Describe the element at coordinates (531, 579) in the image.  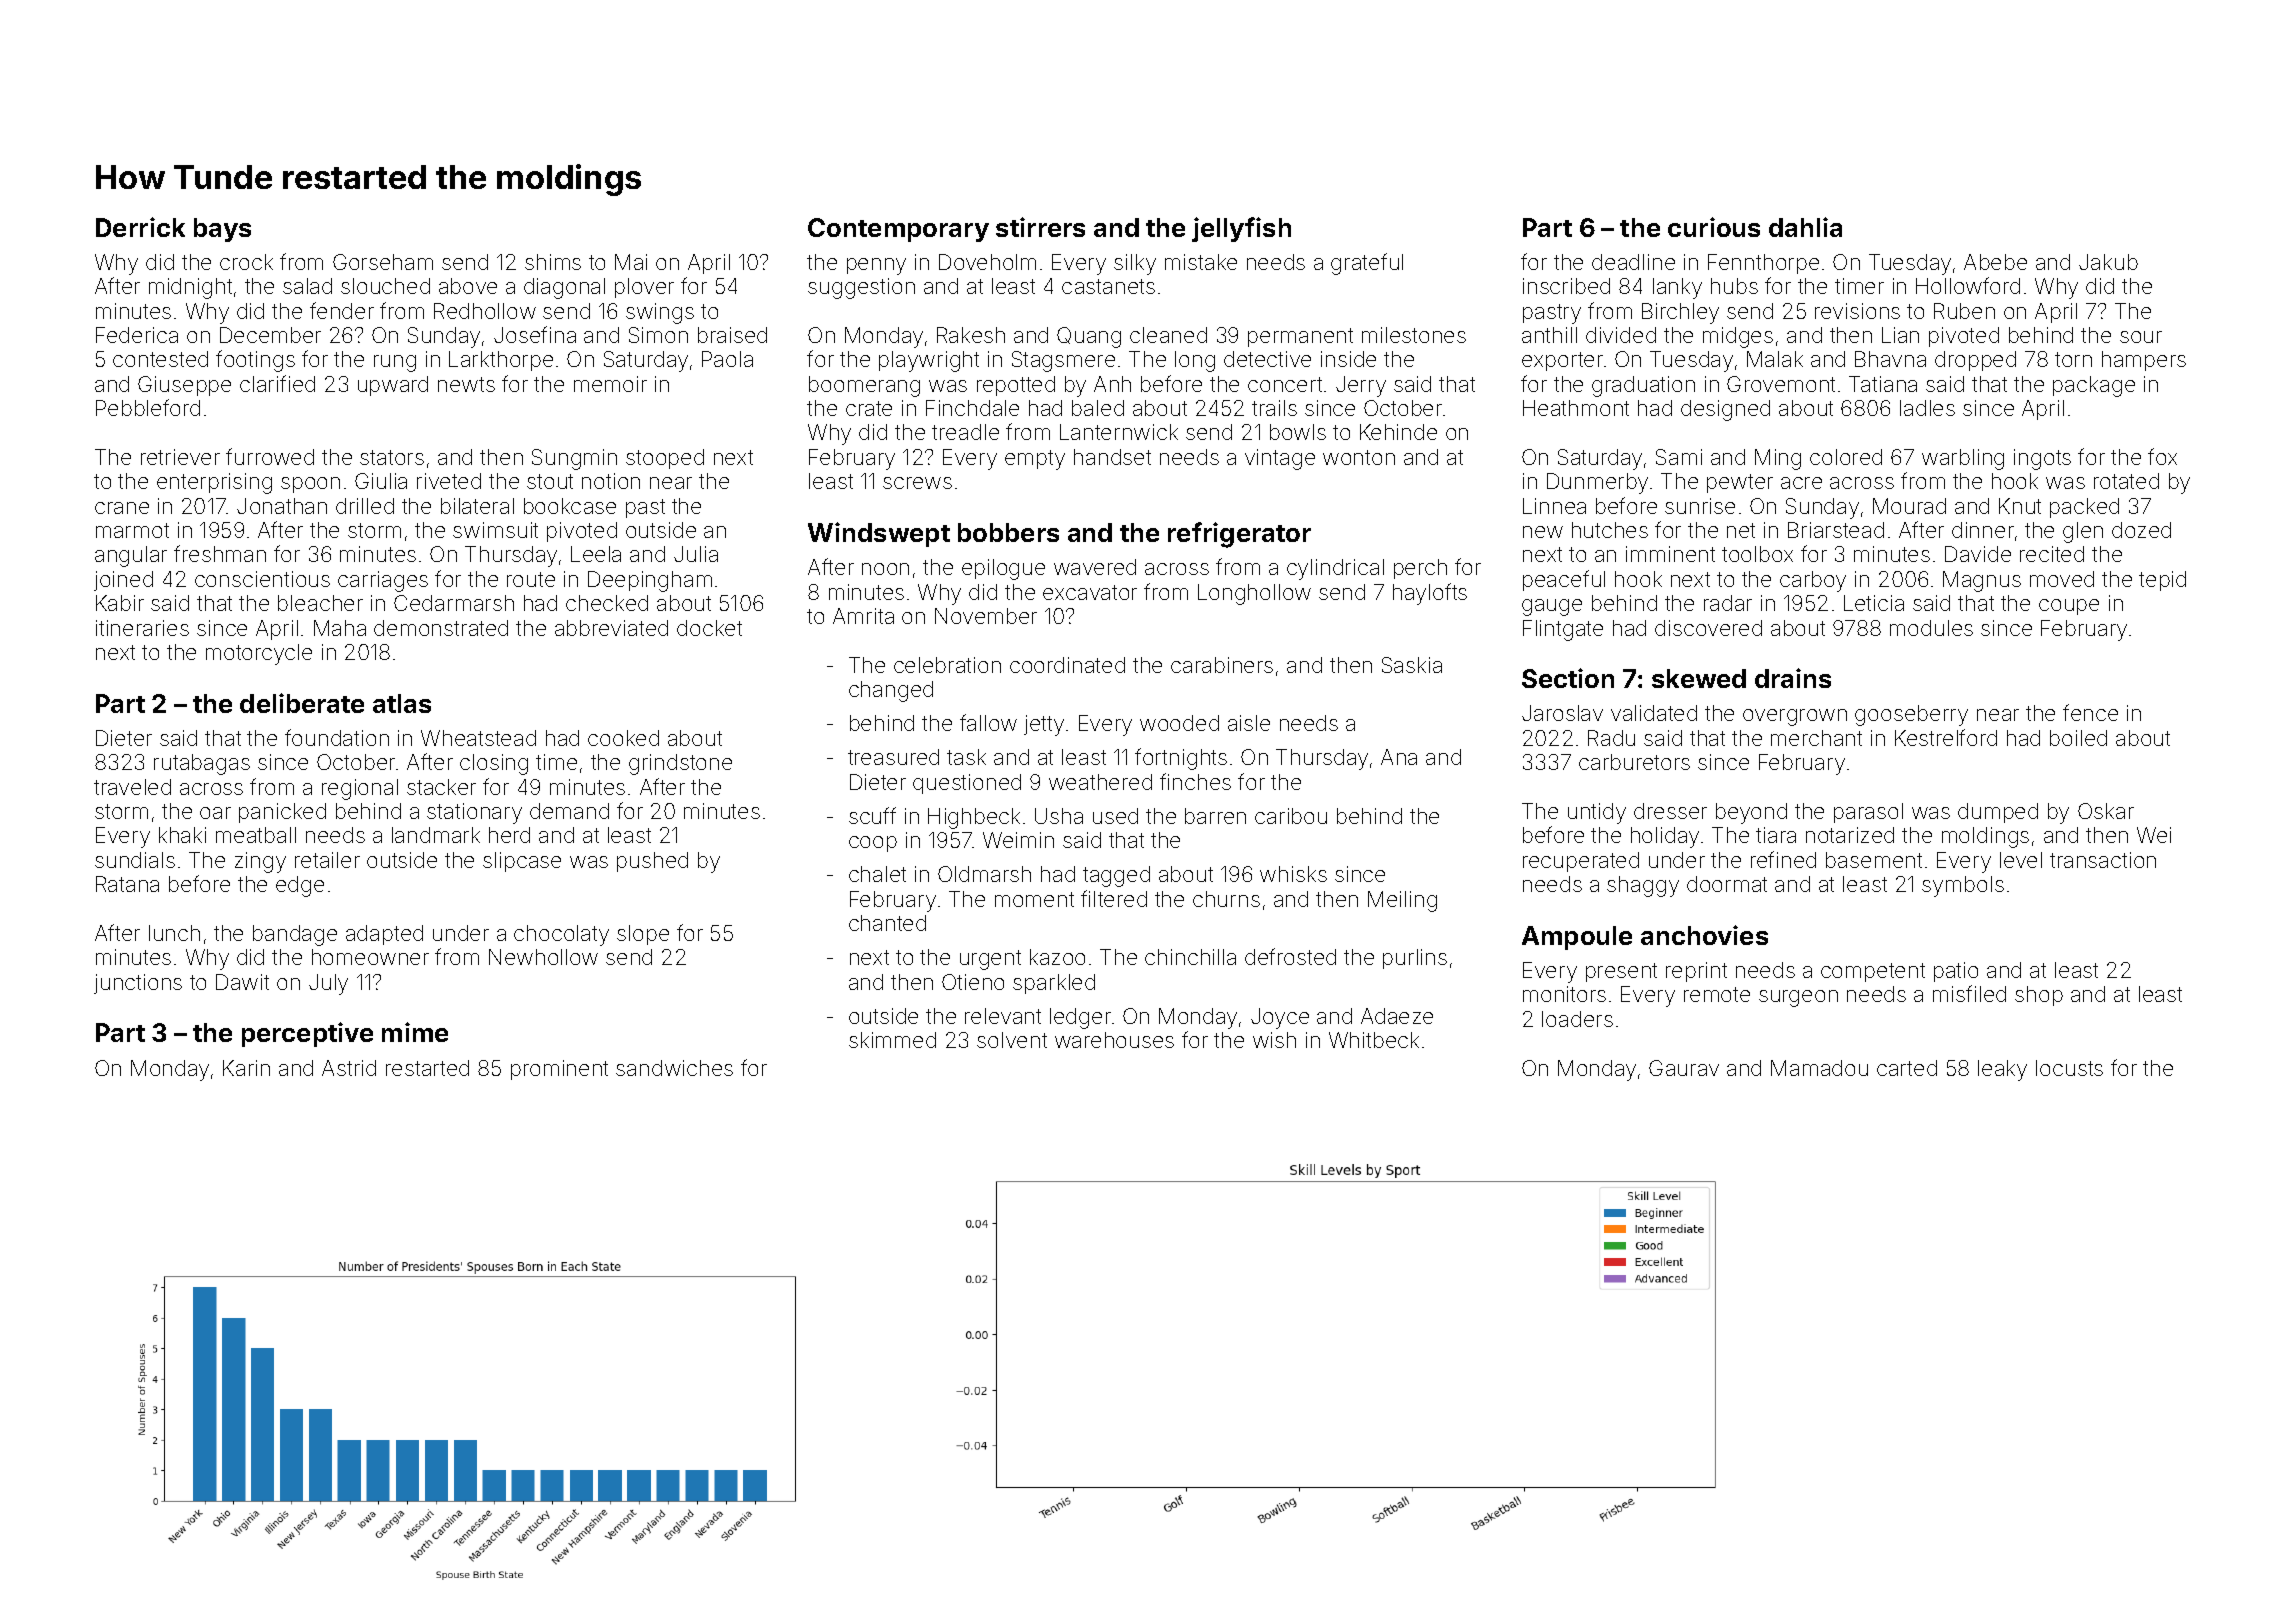
I see `route` at that location.
